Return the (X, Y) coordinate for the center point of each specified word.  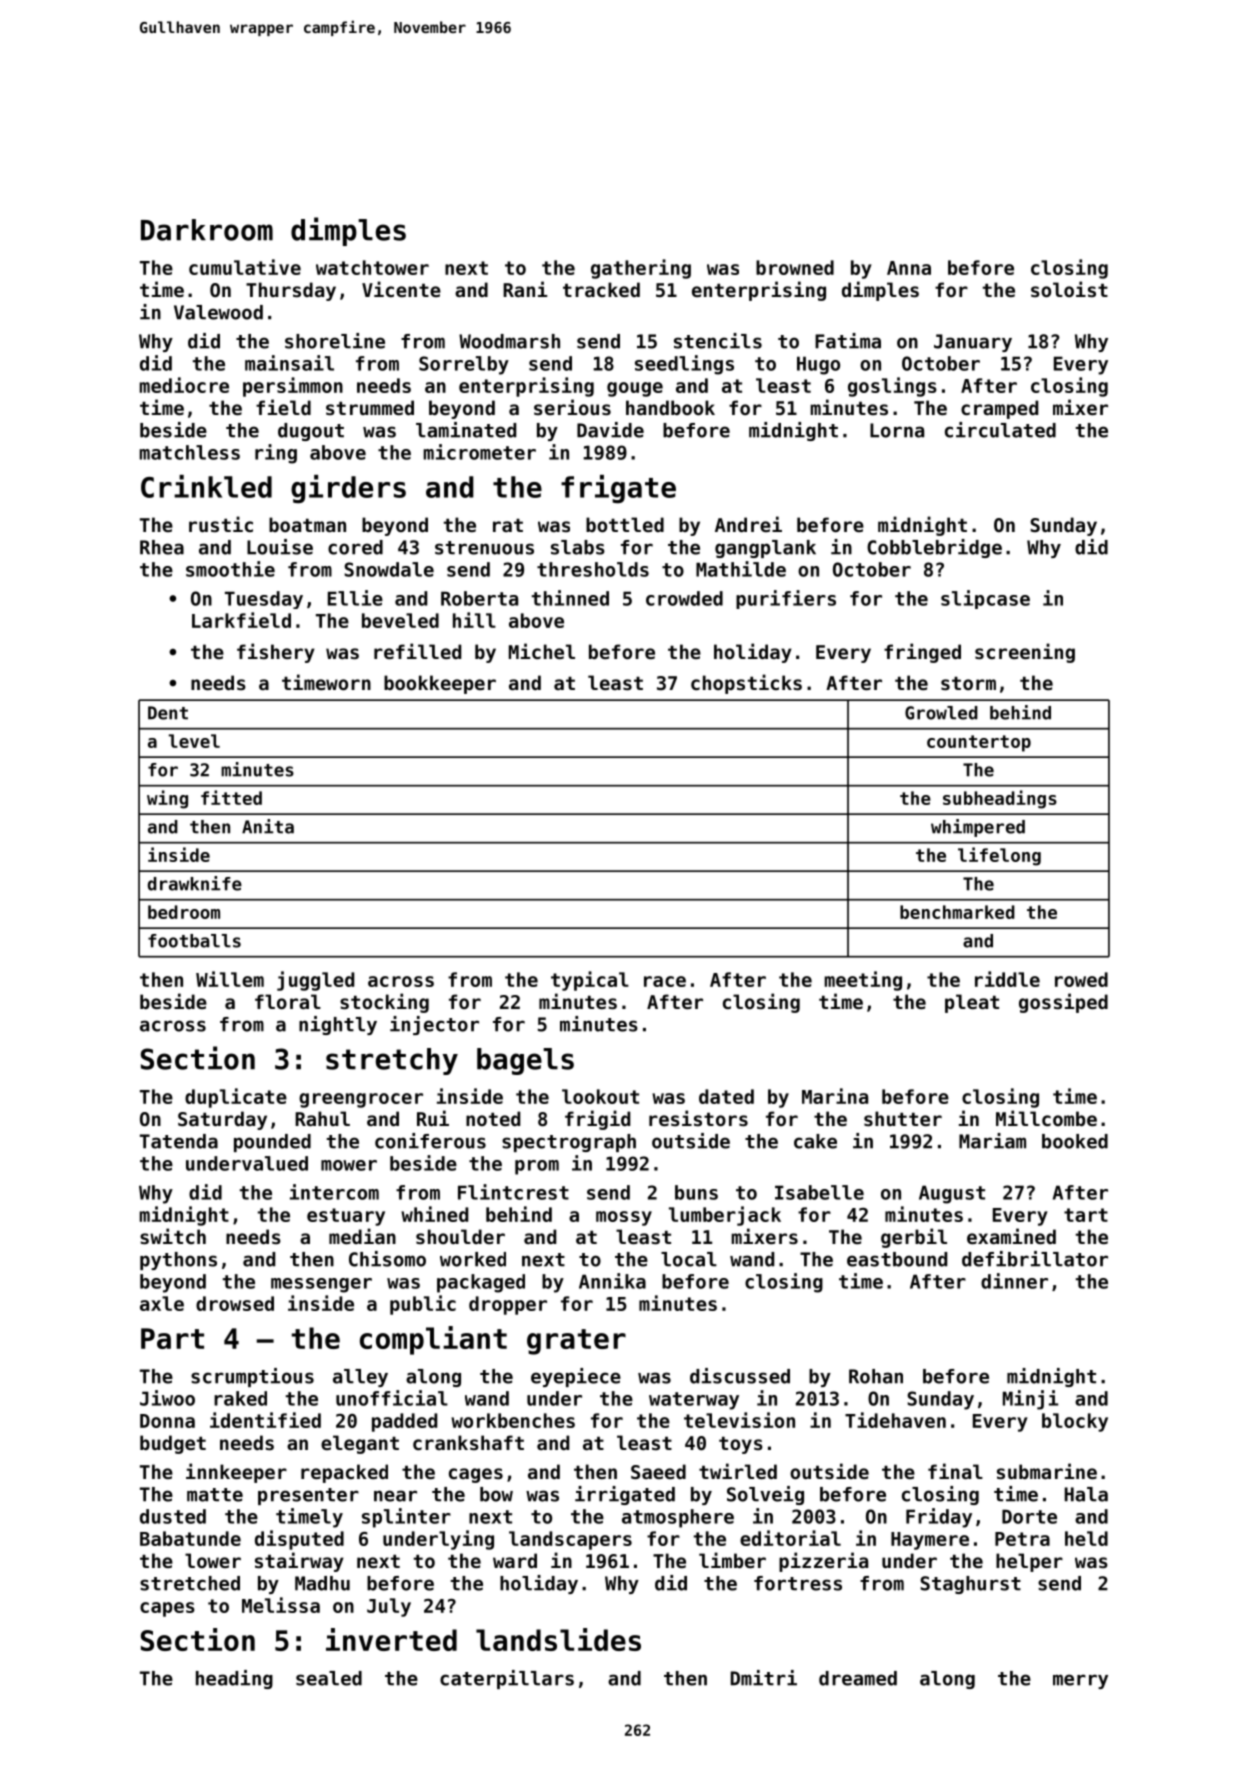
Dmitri (764, 1678)
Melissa (281, 1605)
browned (795, 267)
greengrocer (361, 1100)
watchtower (372, 267)
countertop (979, 743)
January (973, 343)
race (665, 981)
